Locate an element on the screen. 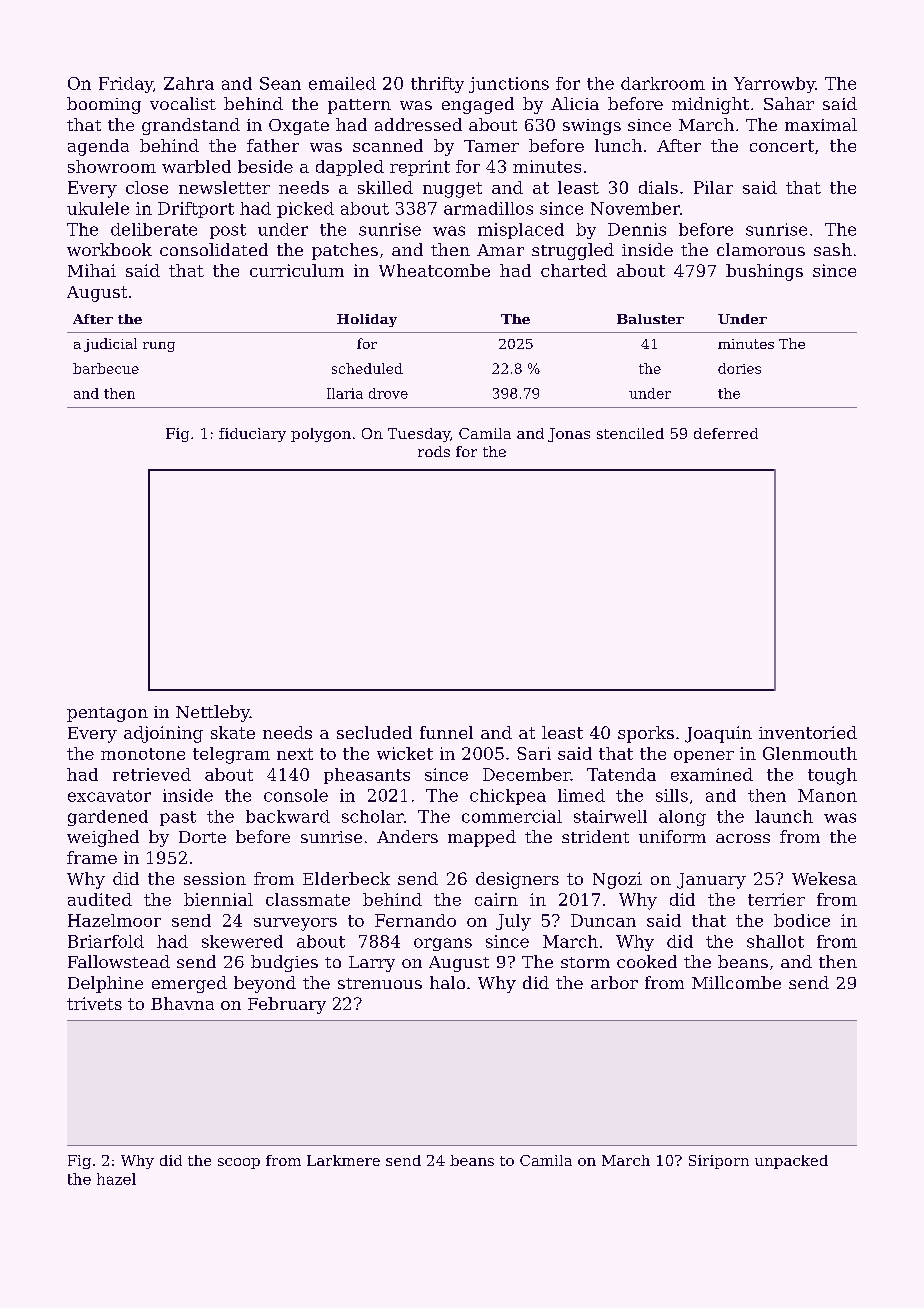 The width and height of the screenshot is (924, 1308). ukulele is located at coordinates (98, 208).
